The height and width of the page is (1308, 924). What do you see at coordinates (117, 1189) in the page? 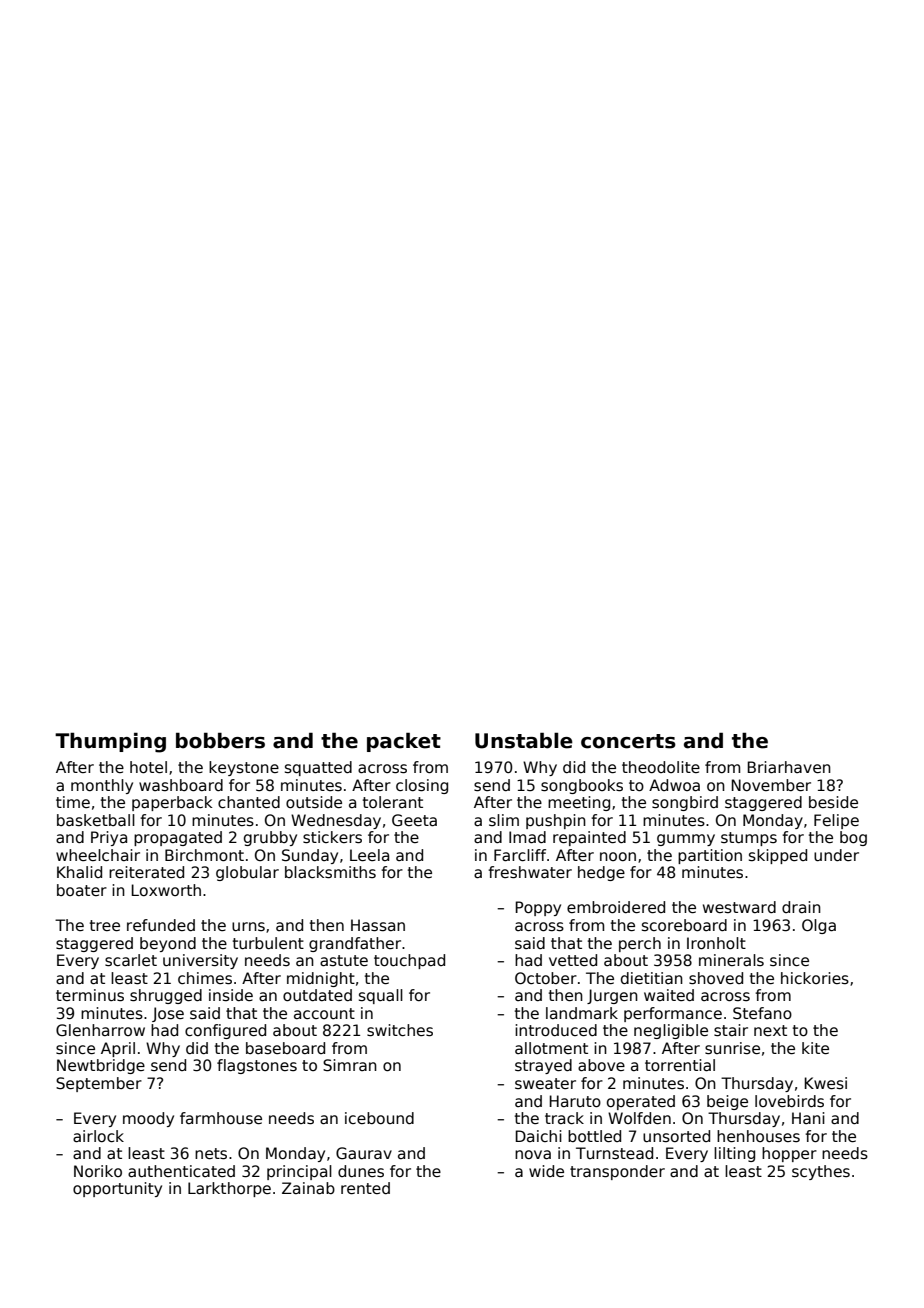
I see `opportunity` at bounding box center [117, 1189].
